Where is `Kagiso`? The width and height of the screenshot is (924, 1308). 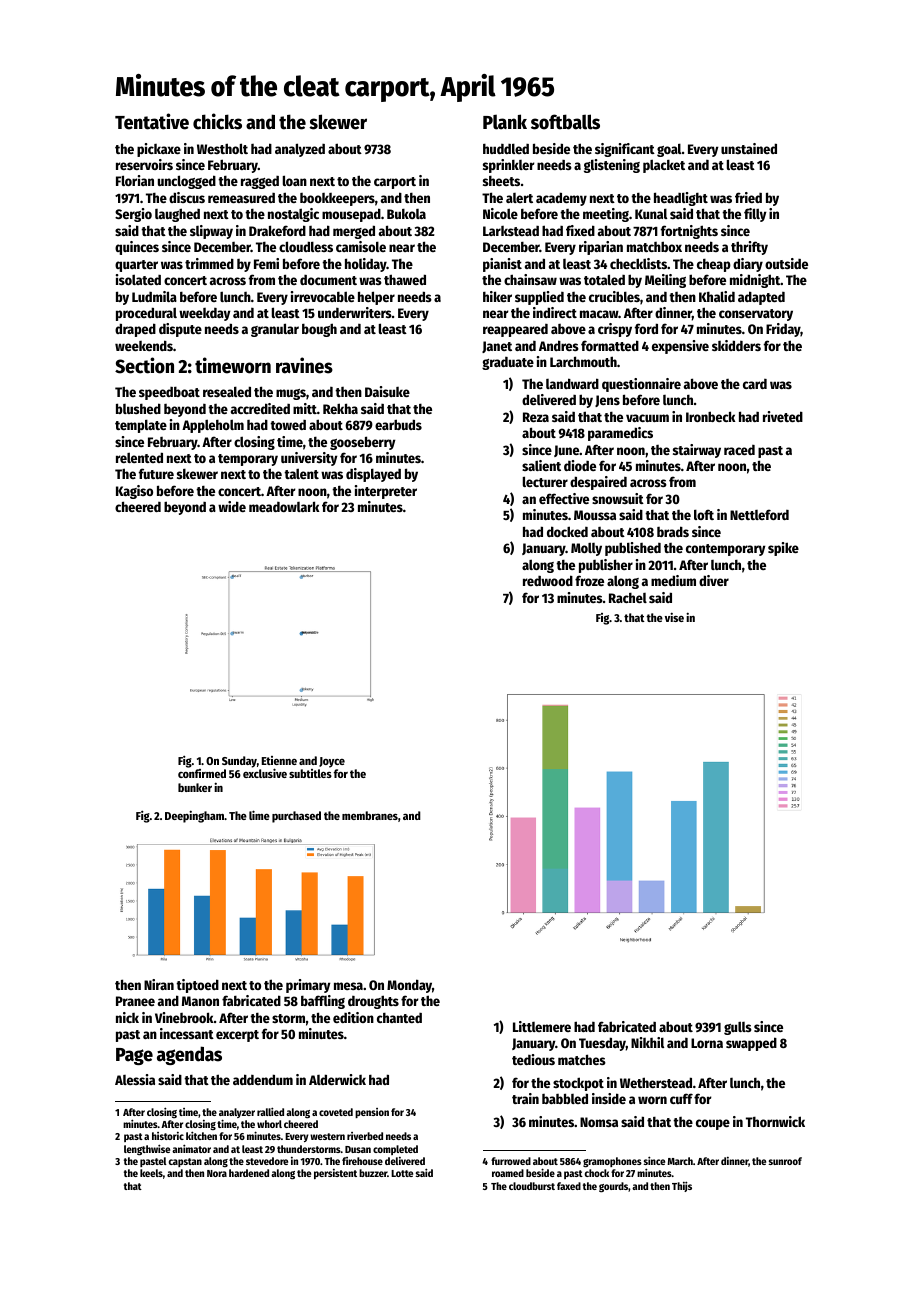 Kagiso is located at coordinates (134, 492).
